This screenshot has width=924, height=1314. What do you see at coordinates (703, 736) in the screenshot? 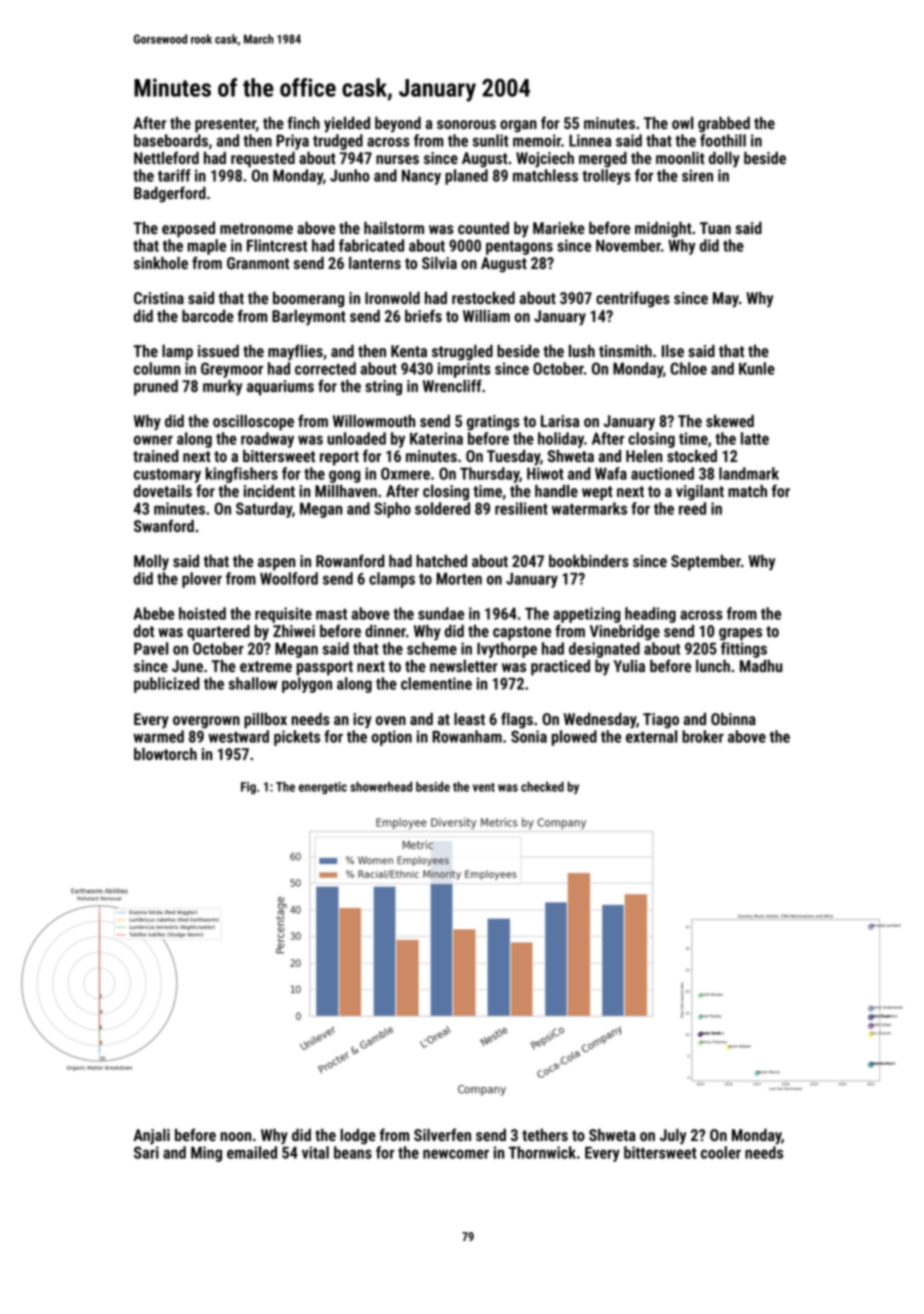
I see `broker` at bounding box center [703, 736].
